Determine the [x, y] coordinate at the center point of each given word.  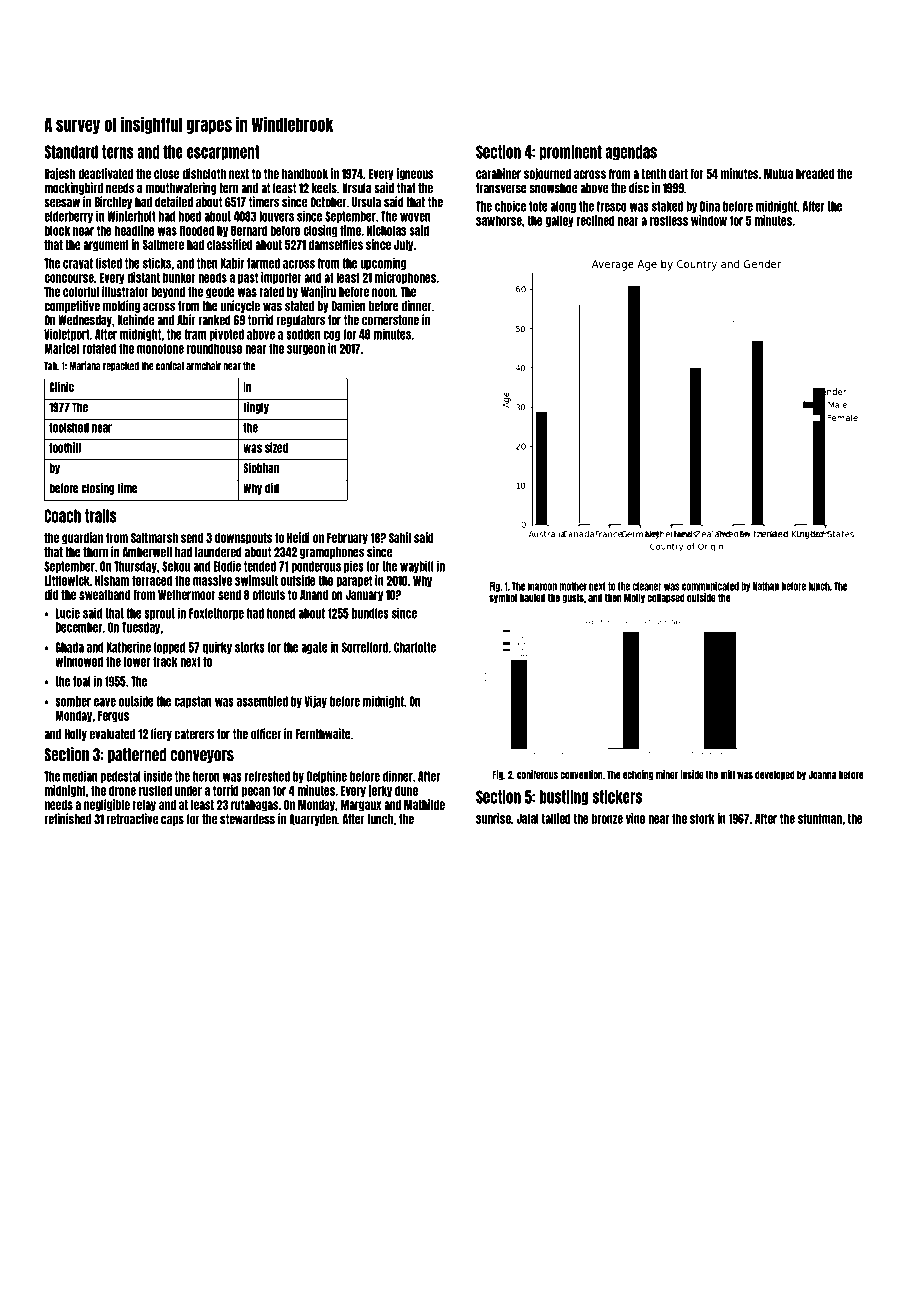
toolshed [69, 428]
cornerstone [390, 320]
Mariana [85, 366]
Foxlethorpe [216, 614]
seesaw [62, 203]
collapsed [666, 598]
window [709, 220]
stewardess [247, 819]
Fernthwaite [323, 734]
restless [669, 220]
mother [573, 586]
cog [331, 336]
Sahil [400, 537]
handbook [305, 174]
